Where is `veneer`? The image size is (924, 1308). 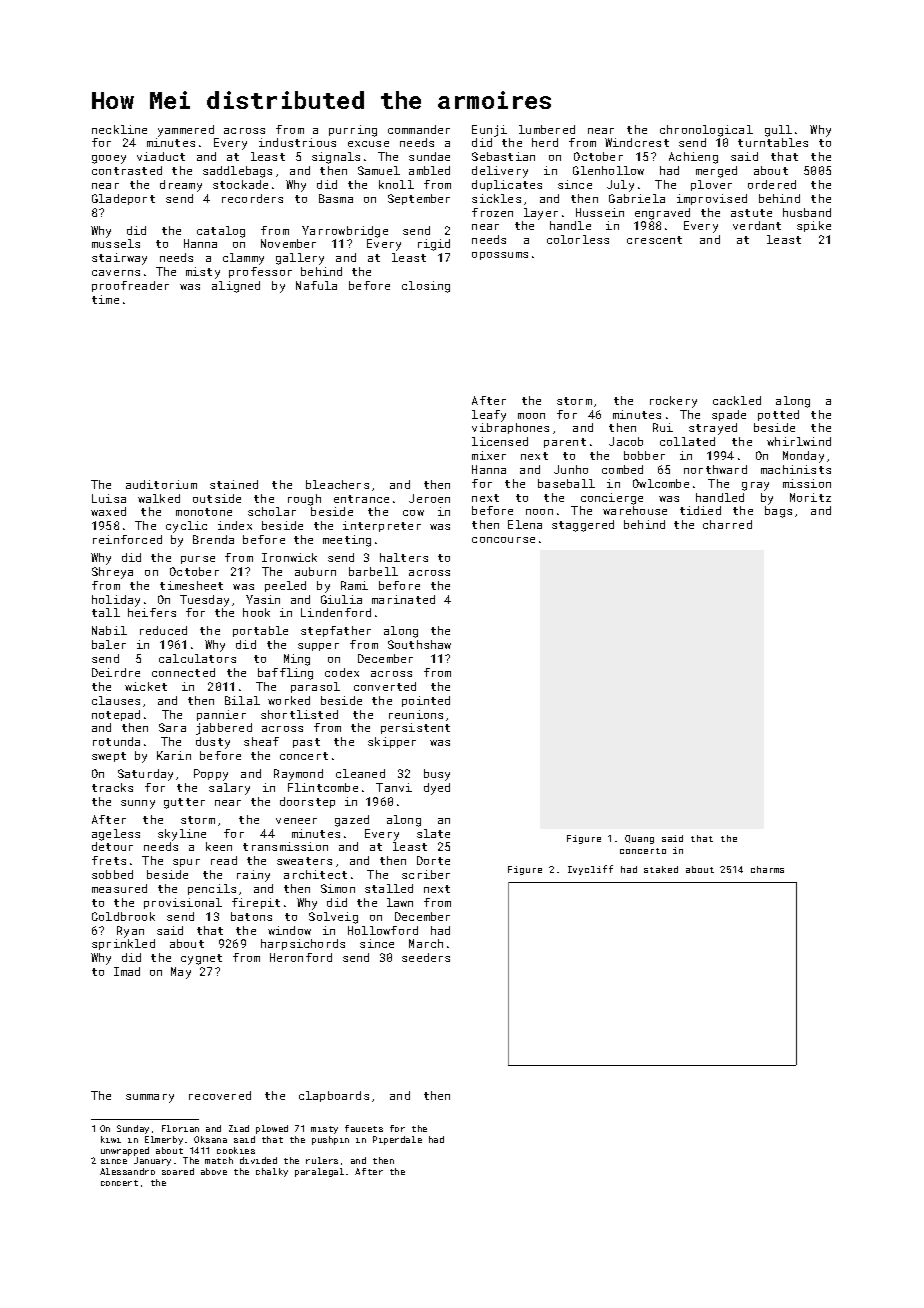 veneer is located at coordinates (296, 821).
